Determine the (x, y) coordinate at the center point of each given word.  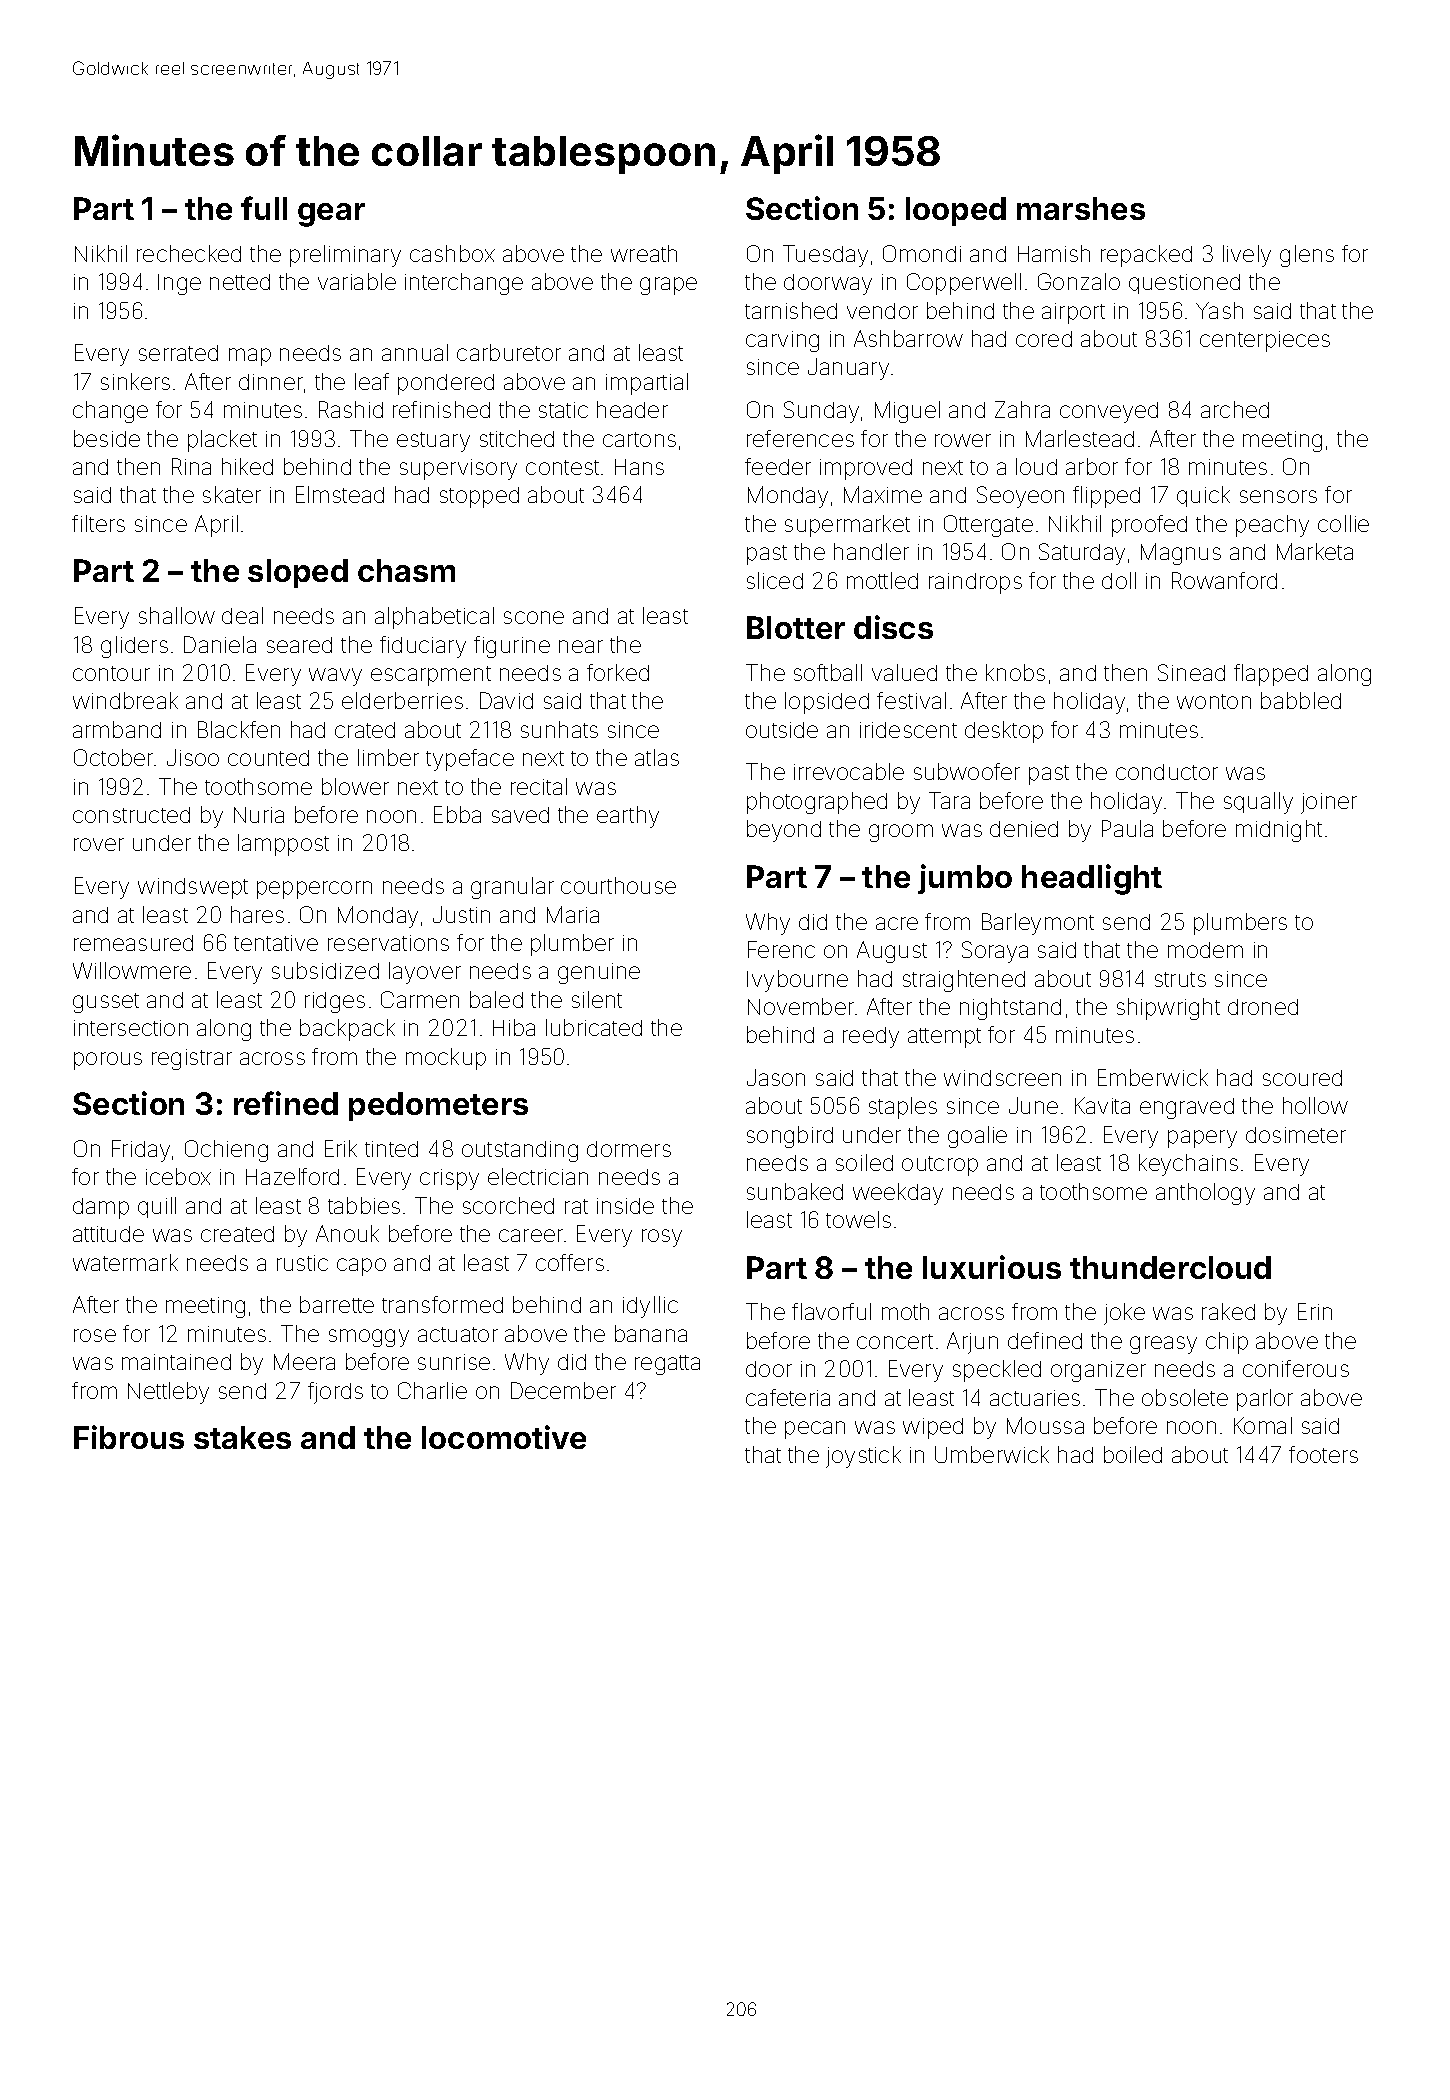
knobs (1015, 672)
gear (331, 215)
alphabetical (434, 618)
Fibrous (129, 1437)
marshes (1081, 208)
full (264, 208)
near (581, 646)
